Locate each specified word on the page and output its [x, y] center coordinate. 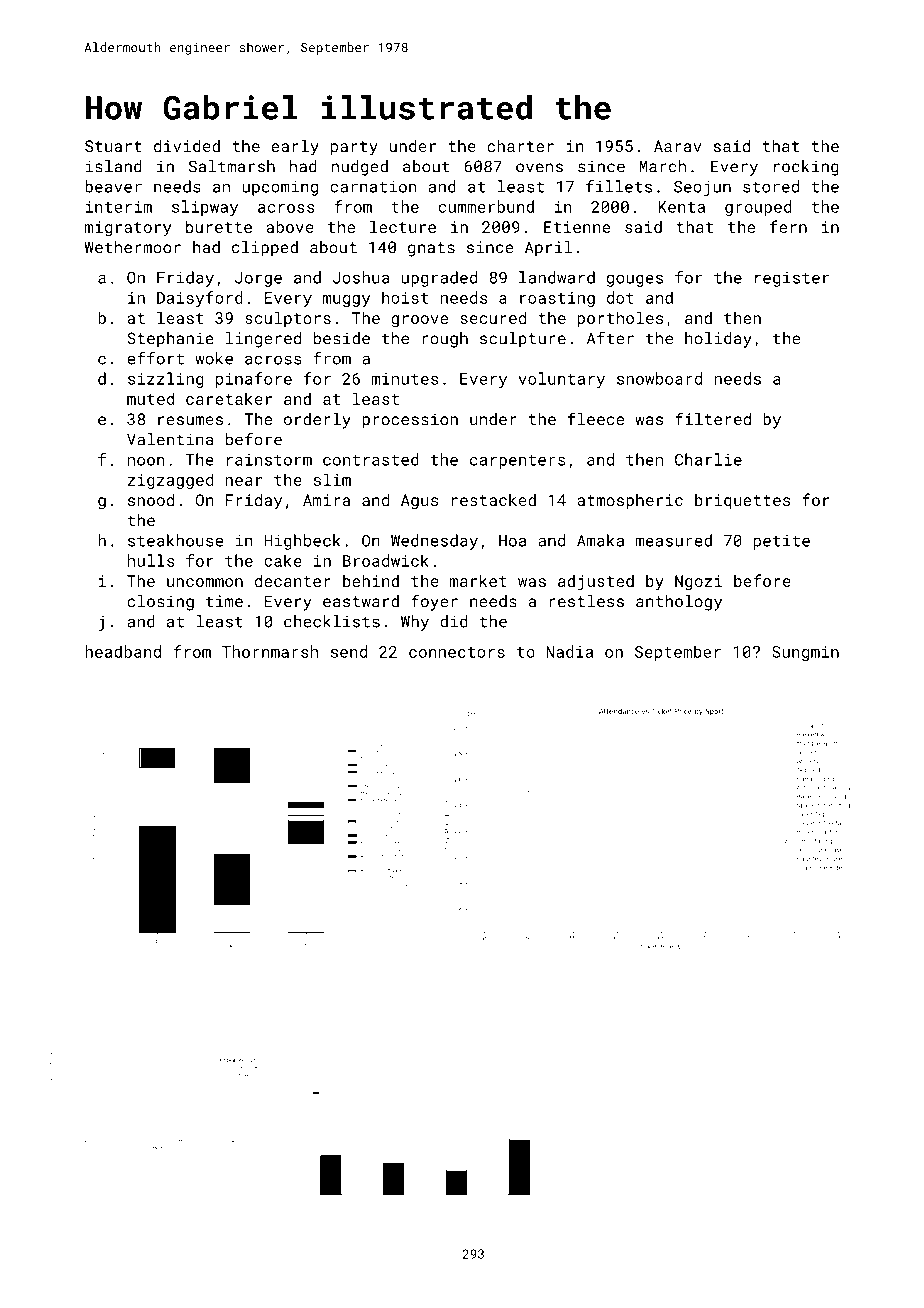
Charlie [708, 459]
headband [123, 651]
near [243, 481]
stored [771, 186]
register [792, 279]
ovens [539, 168]
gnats [431, 249]
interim [119, 207]
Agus [419, 502]
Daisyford [200, 299]
